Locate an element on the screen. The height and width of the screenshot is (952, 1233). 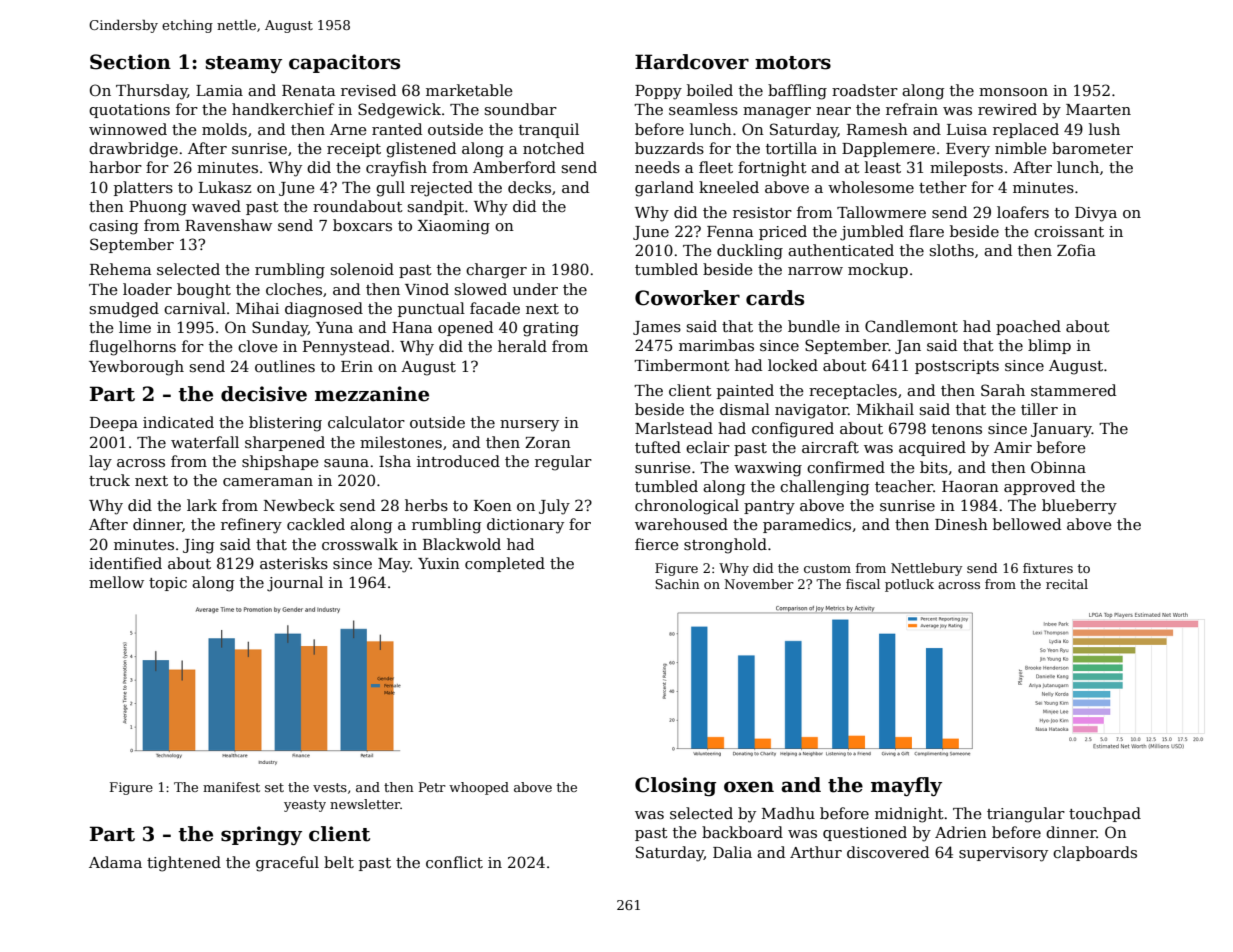
drawbridge is located at coordinates (133, 150).
